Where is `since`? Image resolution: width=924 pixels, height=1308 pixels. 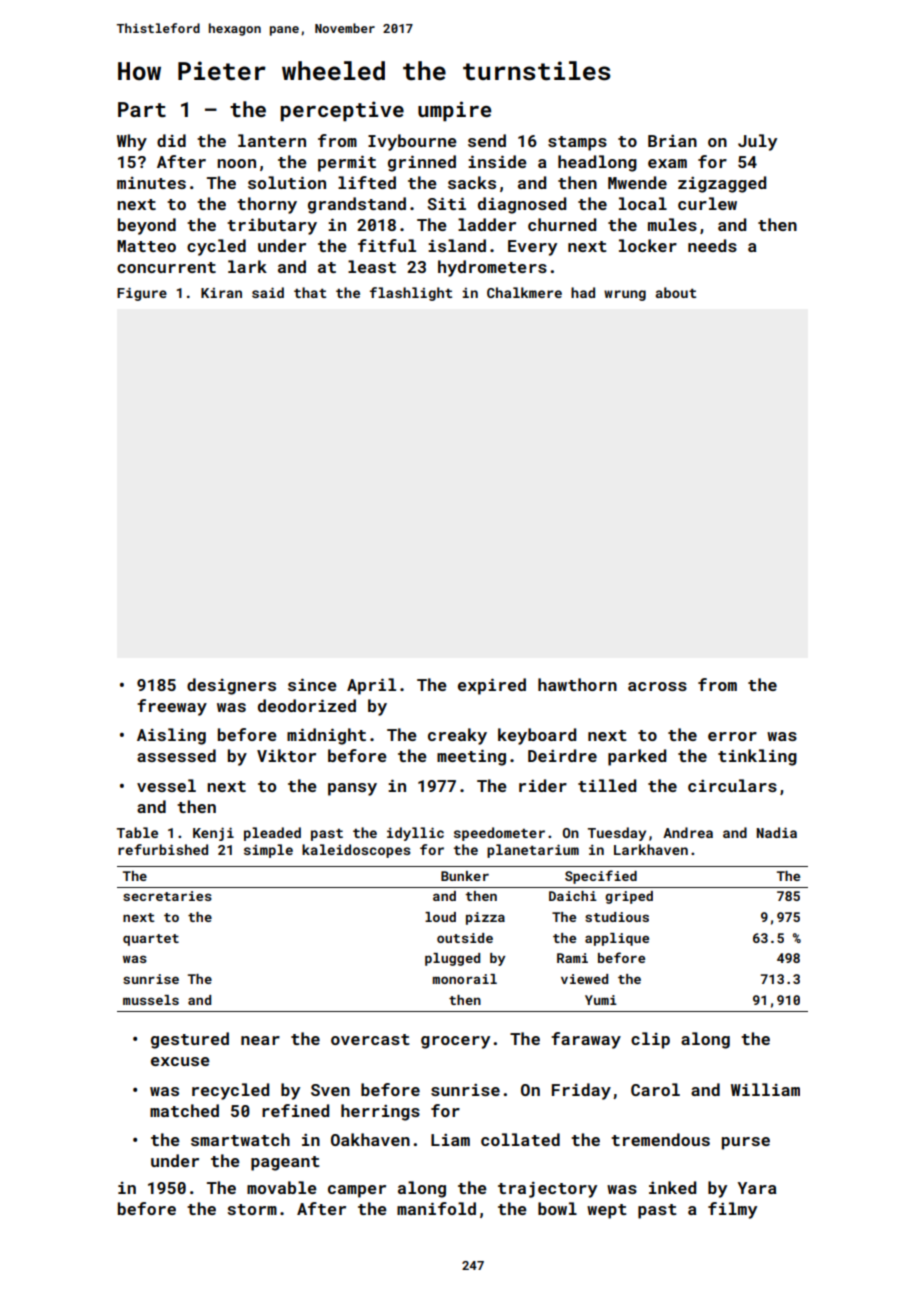 since is located at coordinates (312, 684).
